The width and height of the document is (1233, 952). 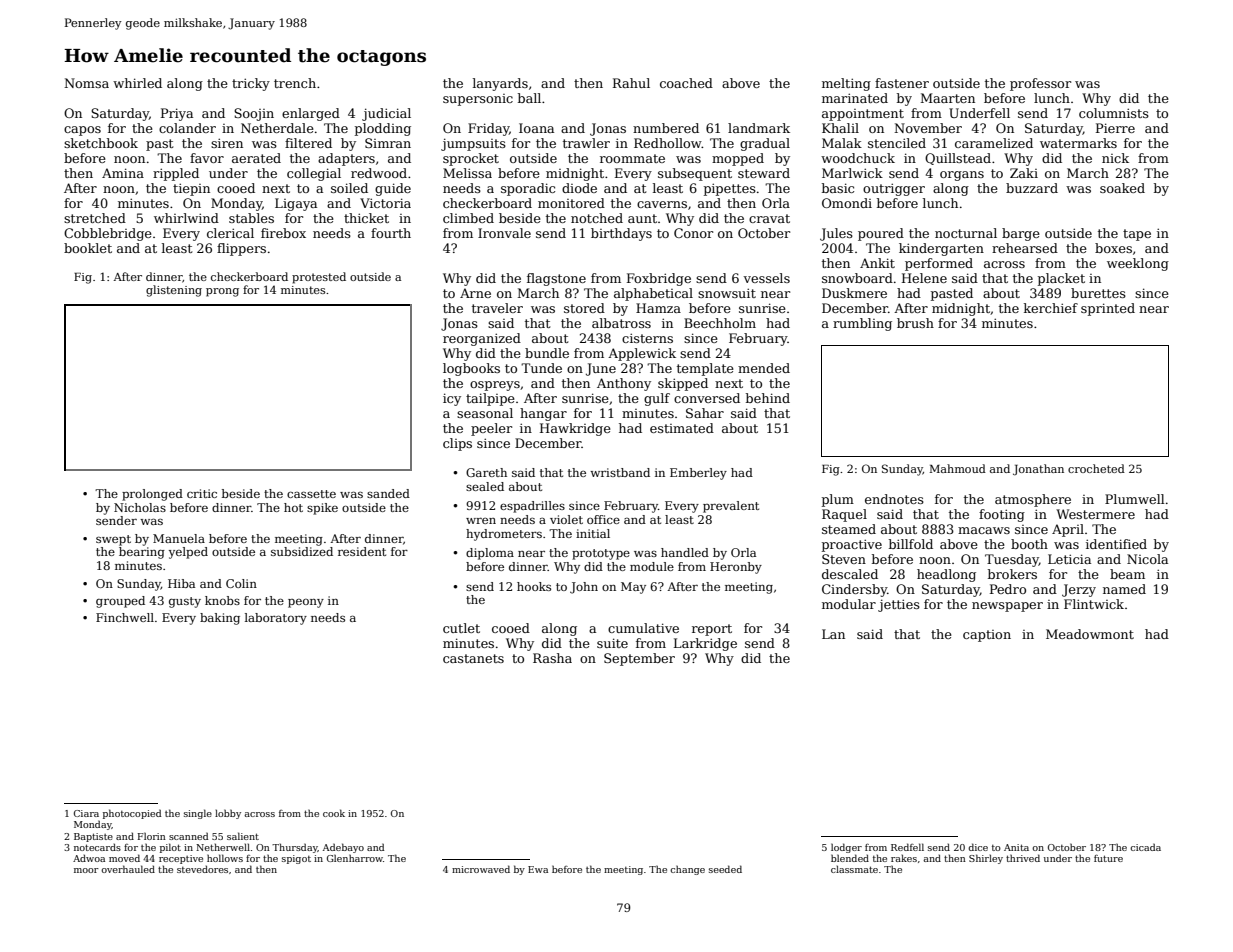 I want to click on future, so click(x=1108, y=858).
